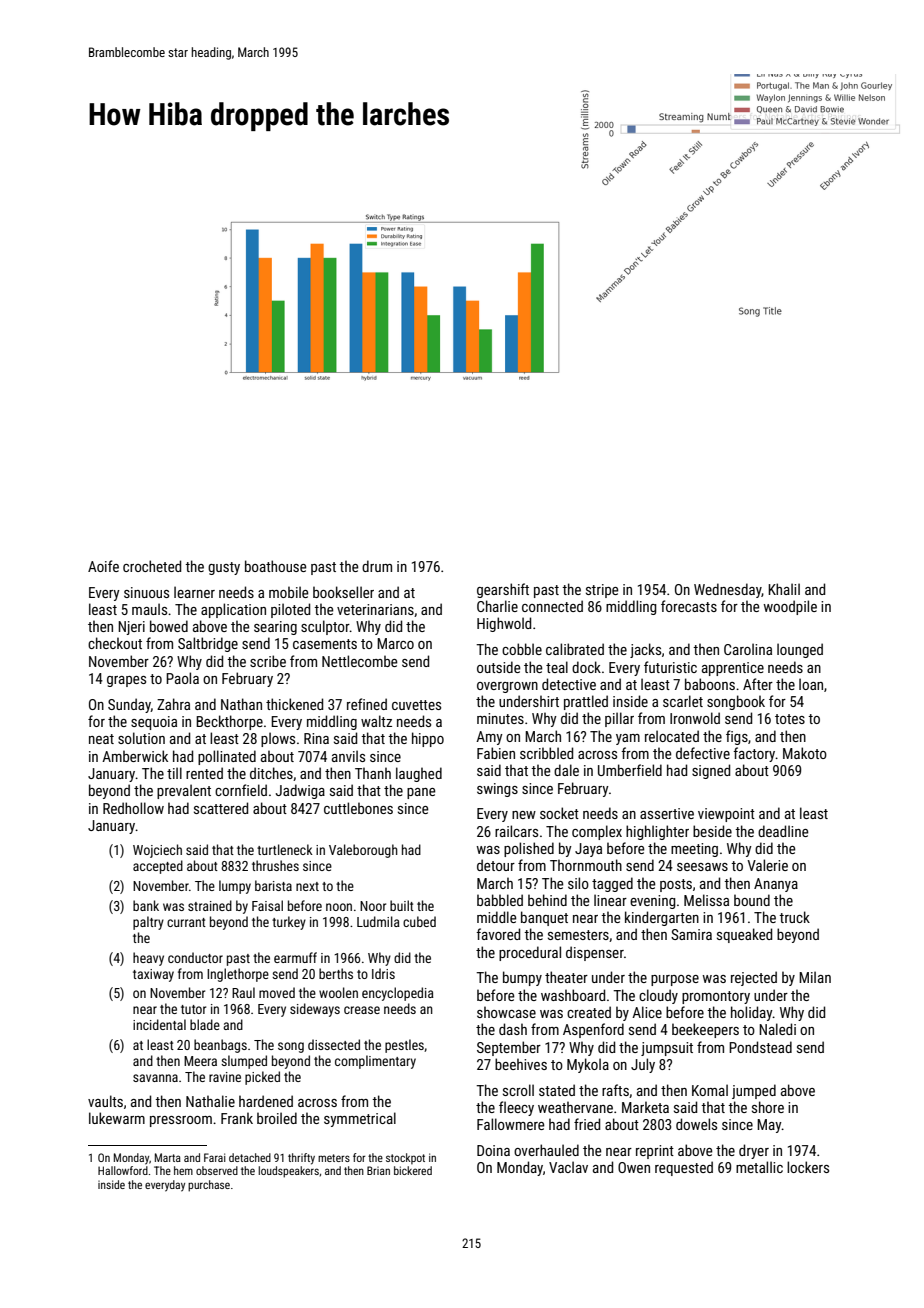 The height and width of the page is (1308, 924). Describe the element at coordinates (101, 739) in the page. I see `neat` at that location.
